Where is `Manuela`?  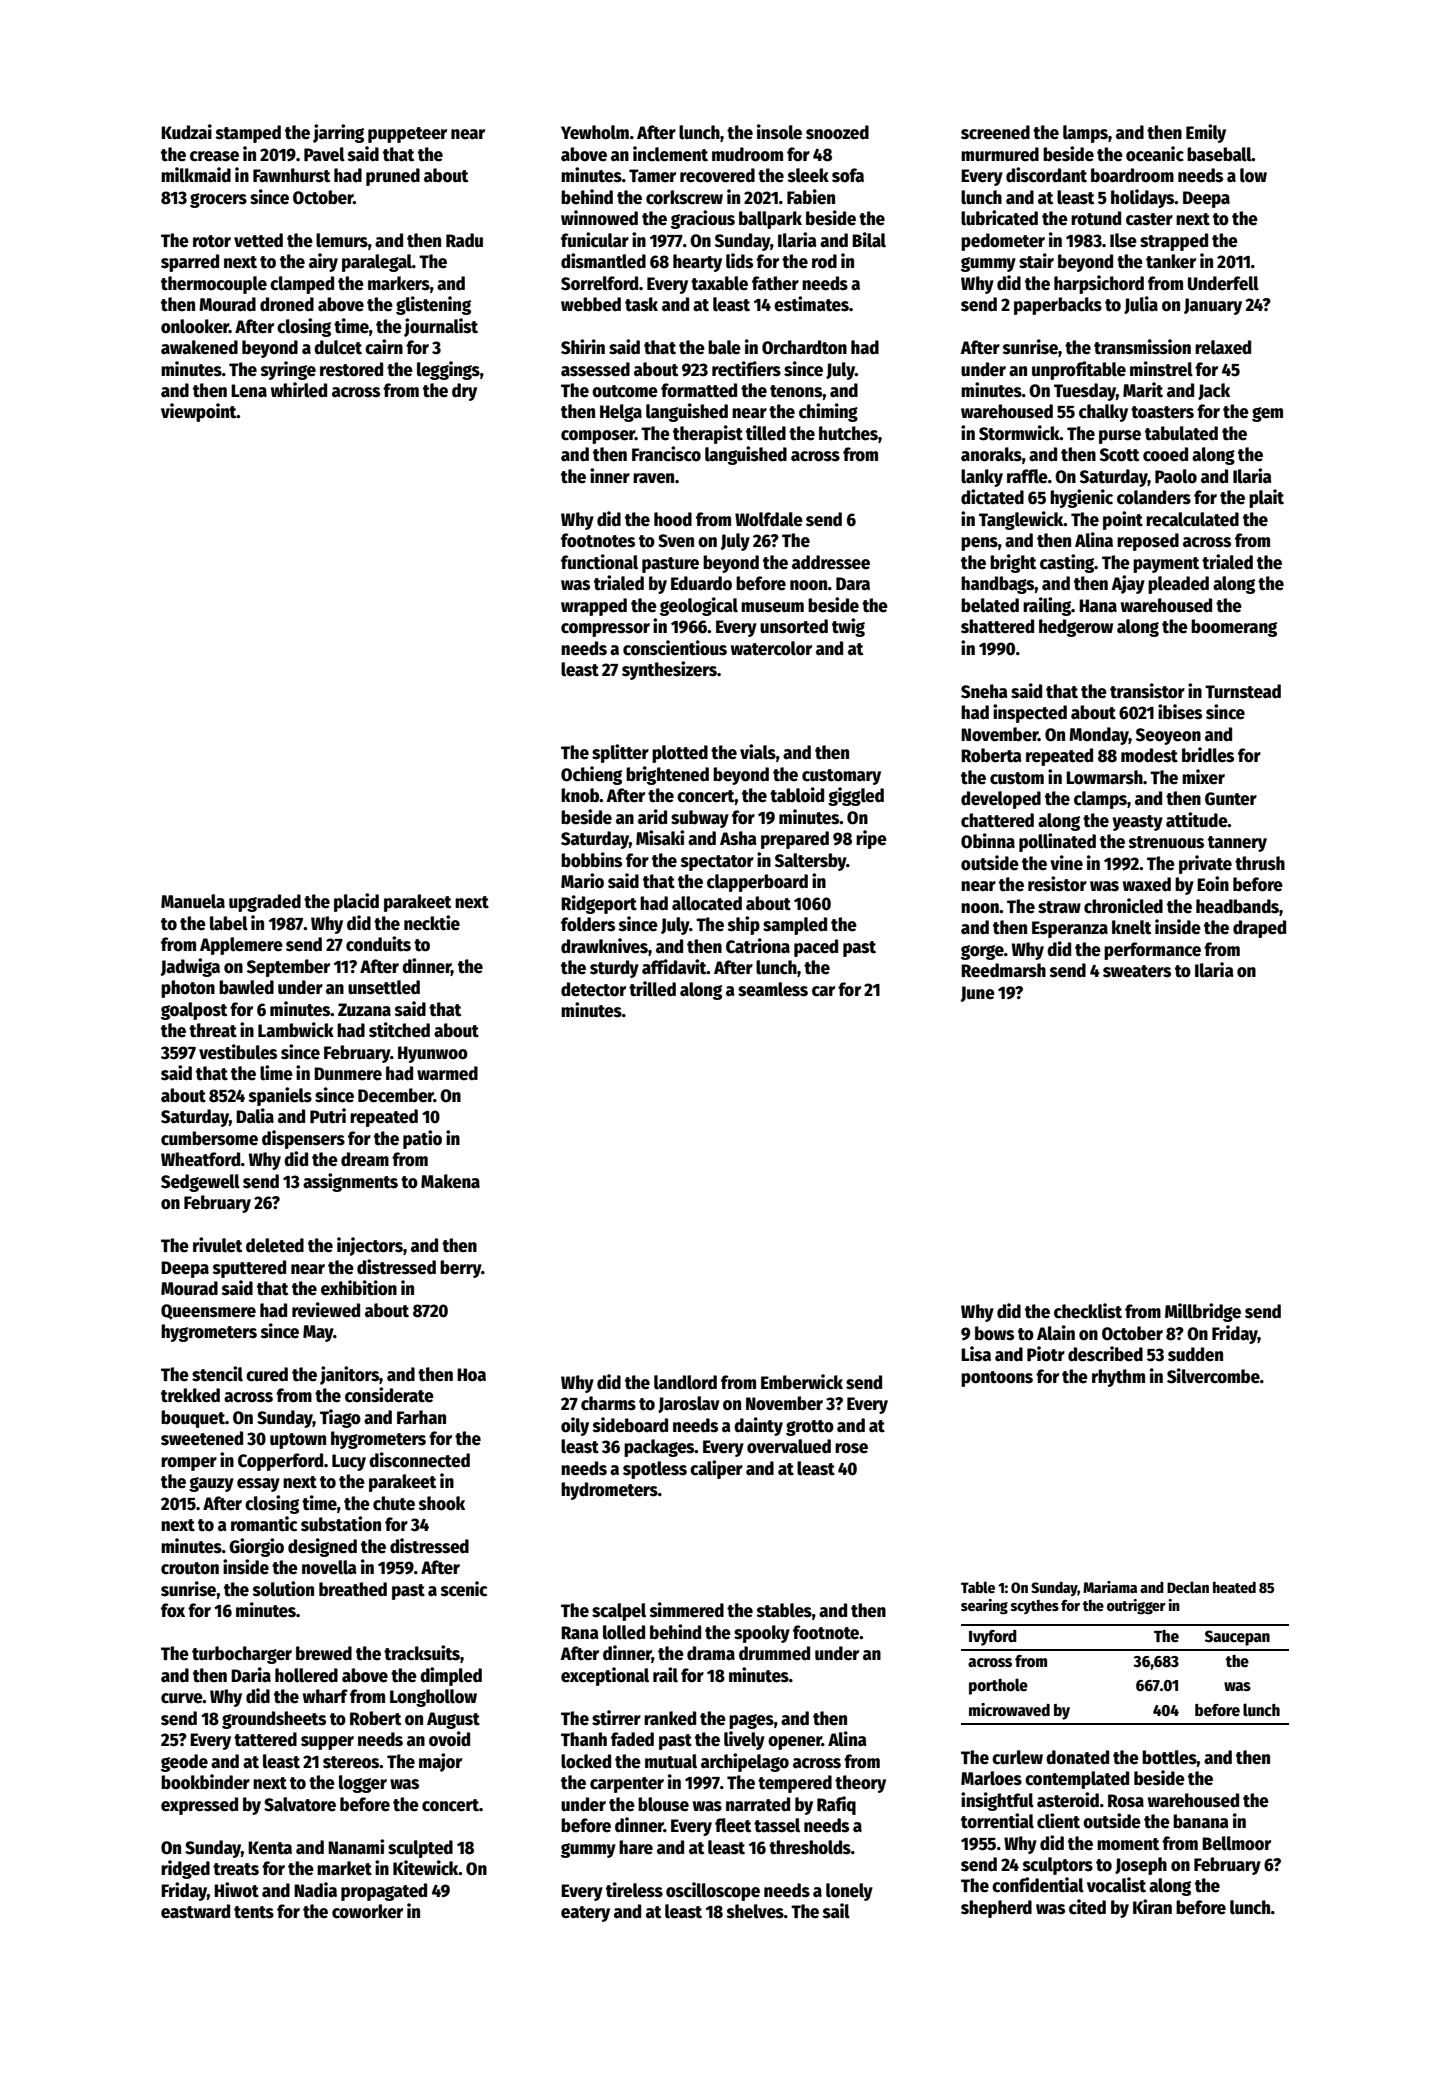
Manuela is located at coordinates (193, 901).
